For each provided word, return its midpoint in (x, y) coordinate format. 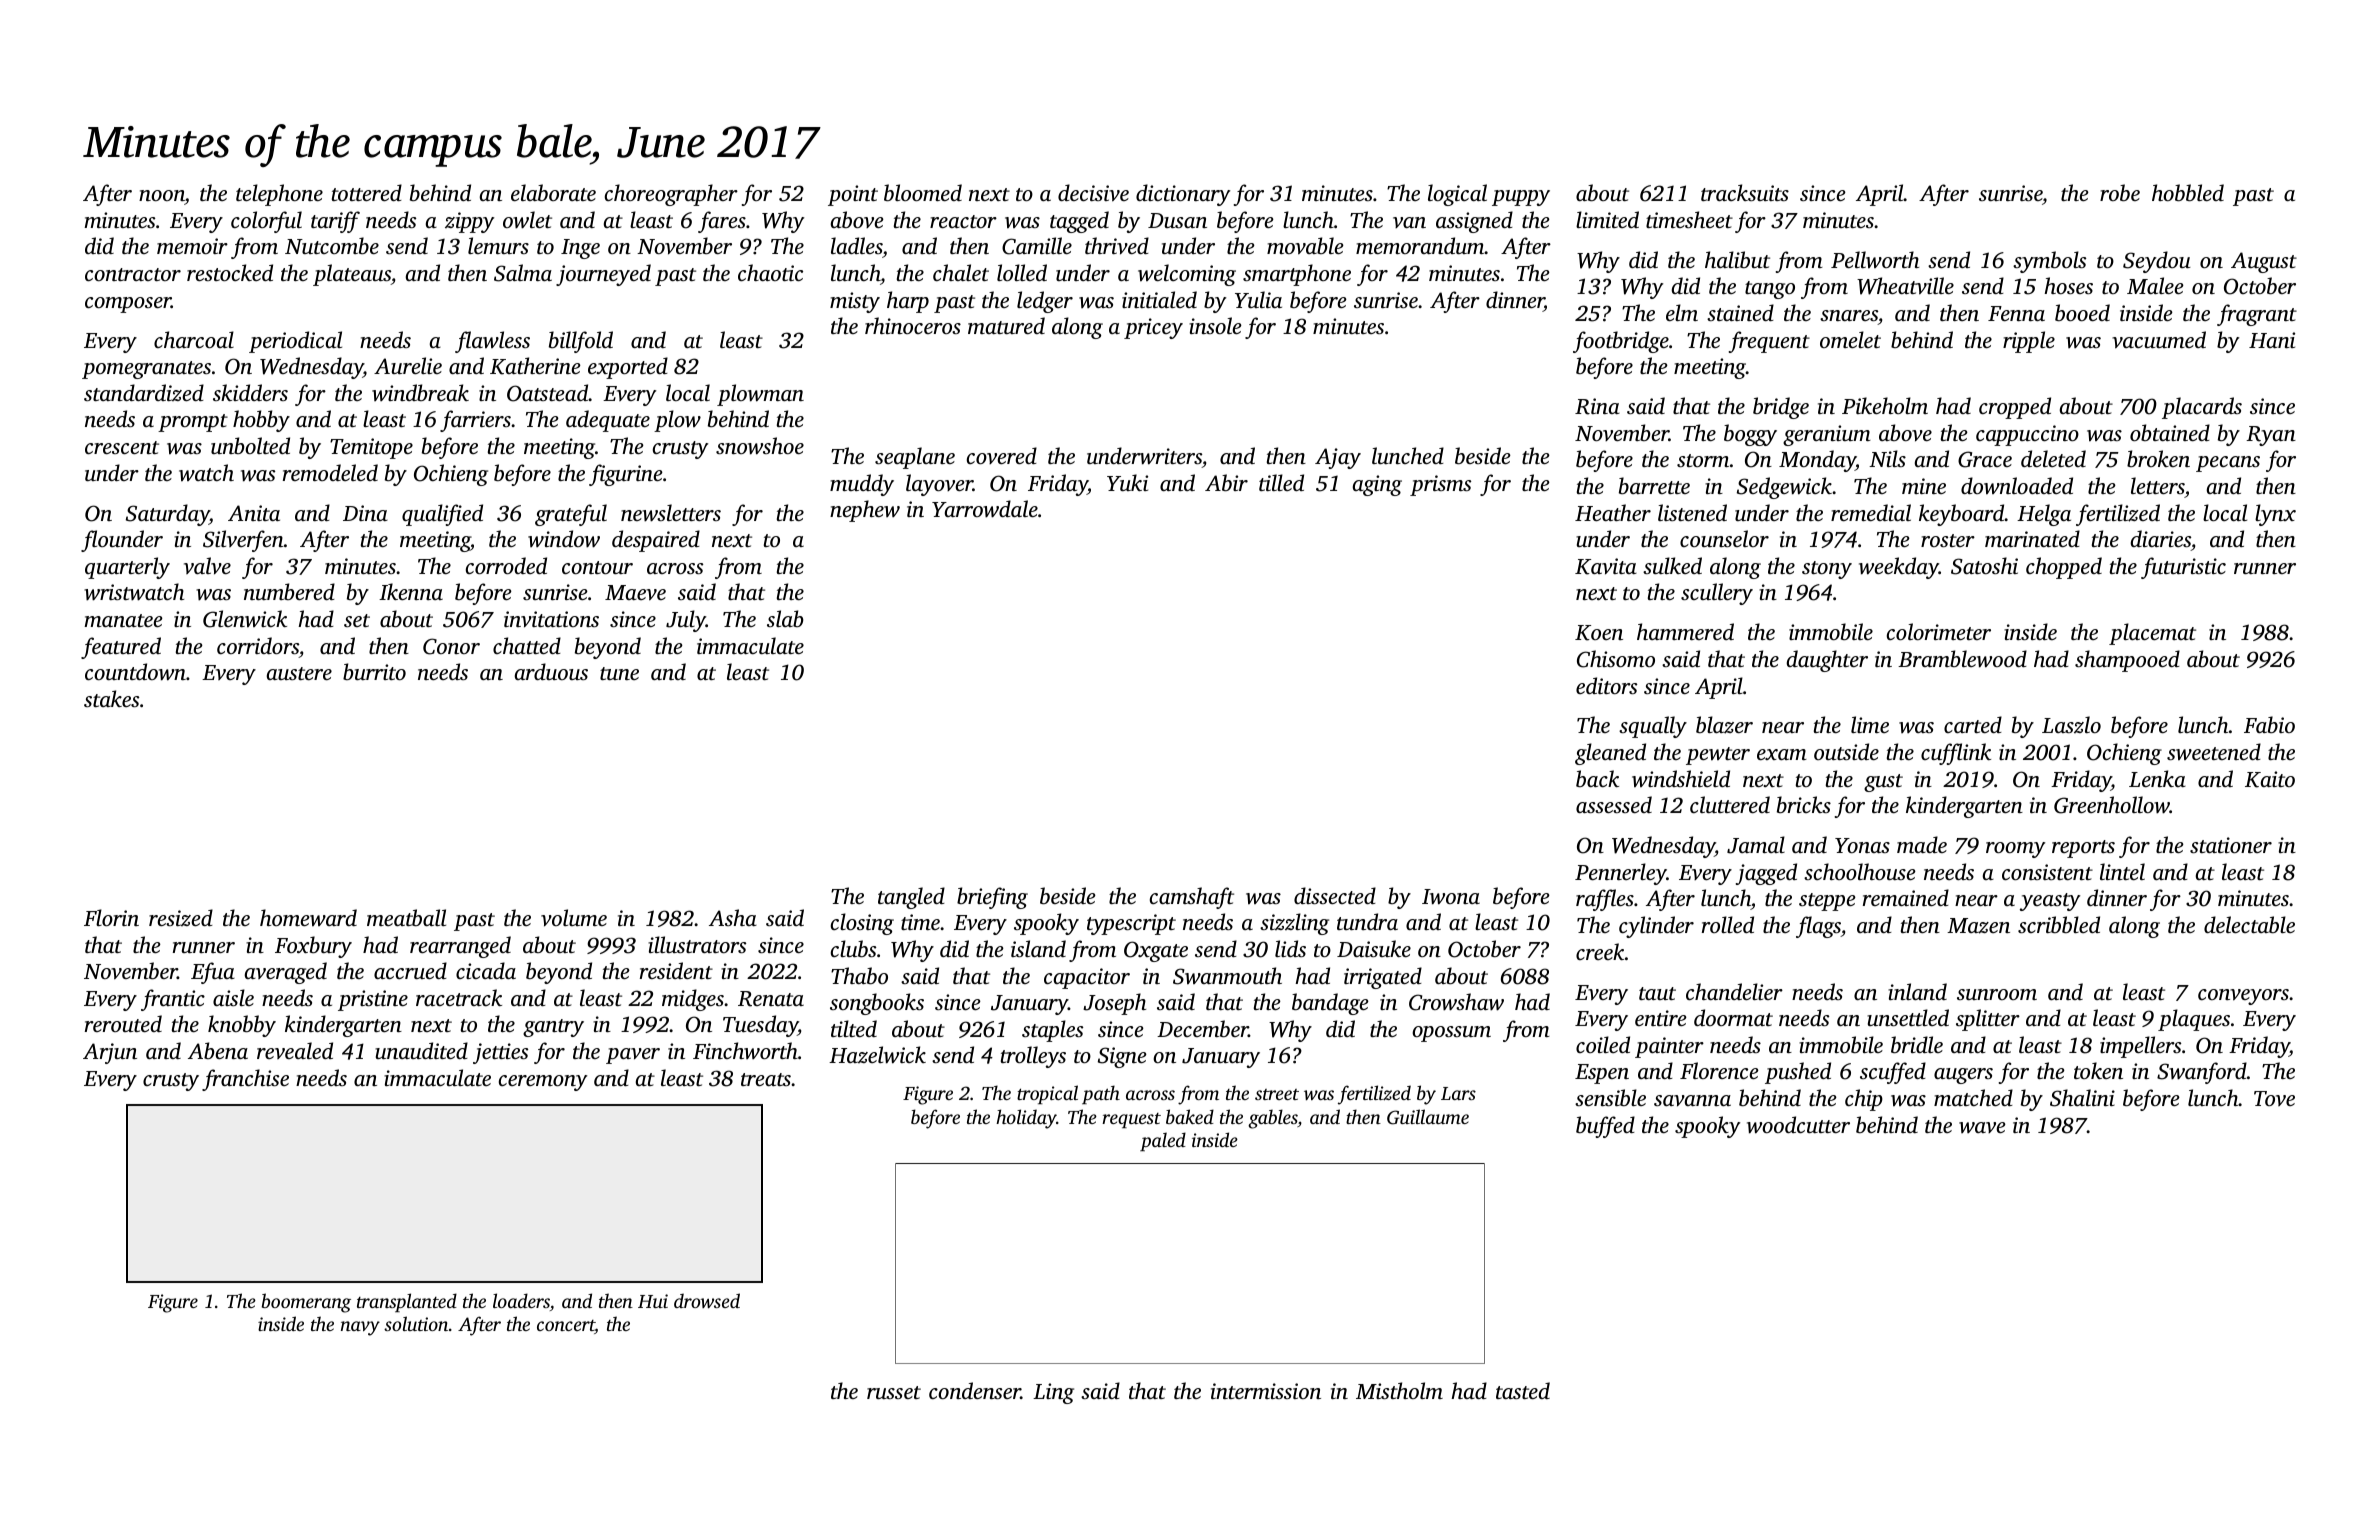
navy (360, 1328)
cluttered (1730, 804)
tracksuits (1745, 192)
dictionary (1183, 195)
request (1131, 1120)
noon (162, 197)
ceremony (543, 1083)
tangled (911, 898)
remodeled (330, 472)
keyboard (1962, 515)
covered (1002, 455)
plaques (2194, 1020)
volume (574, 918)
